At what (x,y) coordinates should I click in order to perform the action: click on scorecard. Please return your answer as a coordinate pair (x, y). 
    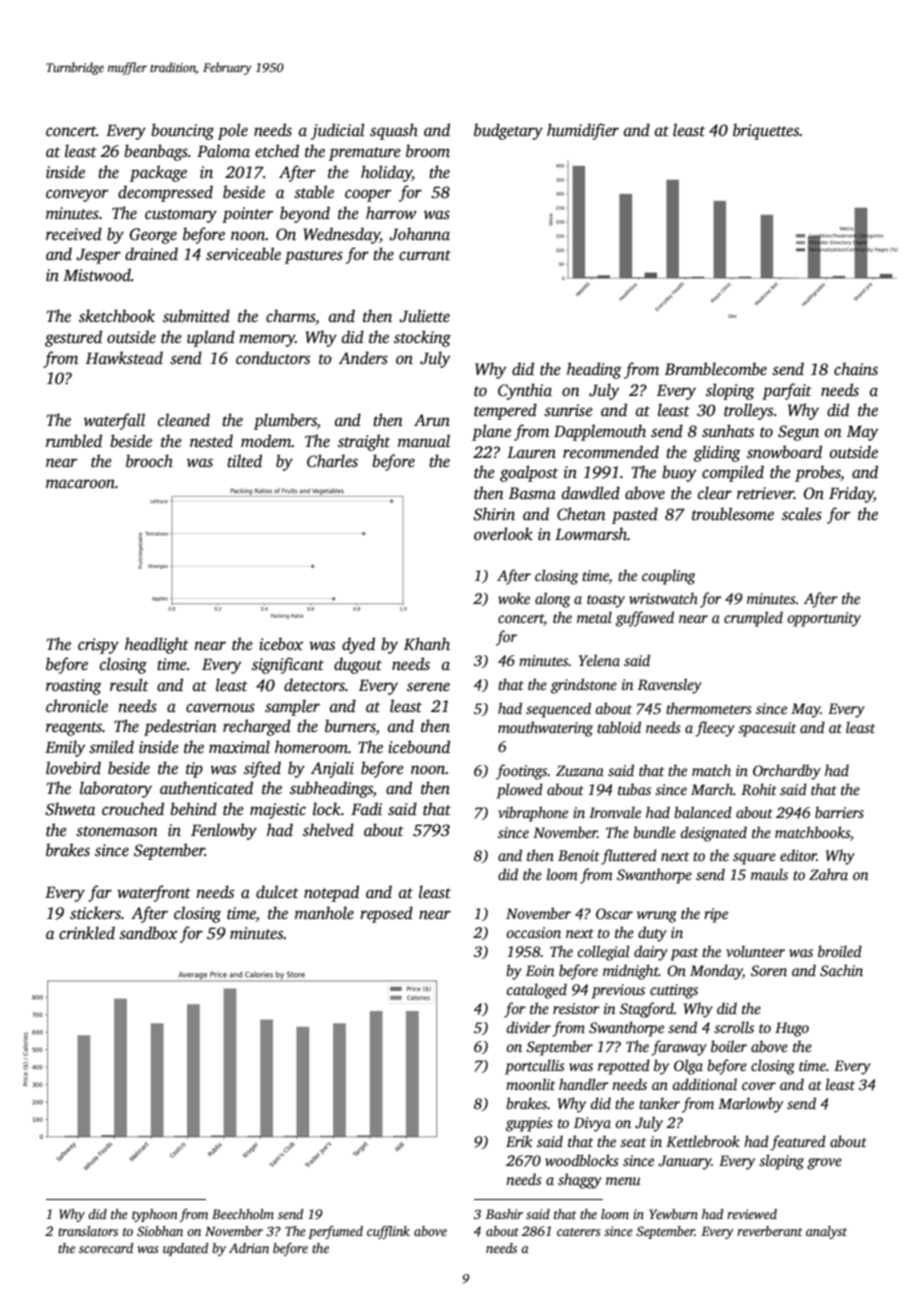
    Looking at the image, I should click on (106, 1248).
